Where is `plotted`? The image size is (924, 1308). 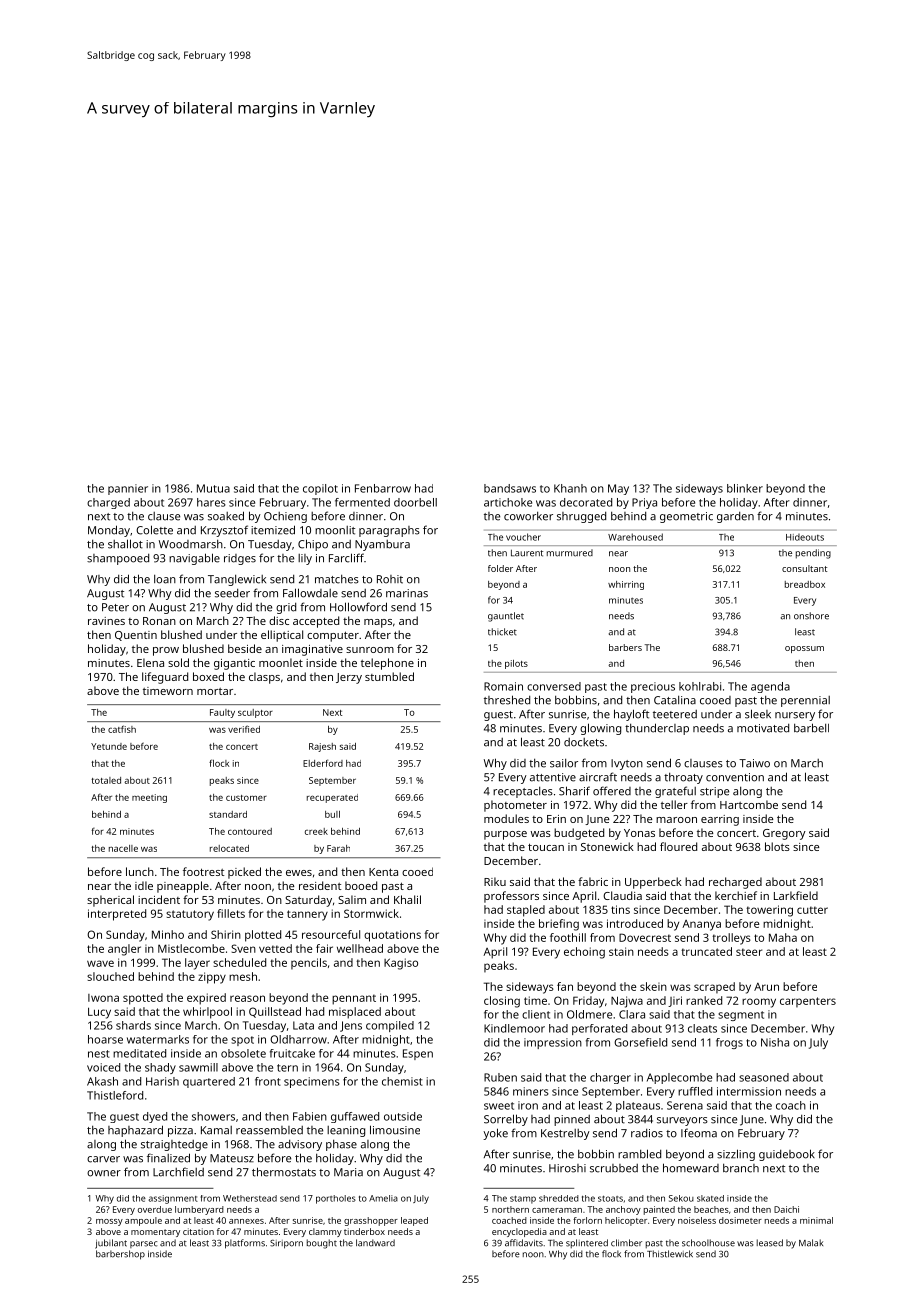
plotted is located at coordinates (263, 936).
